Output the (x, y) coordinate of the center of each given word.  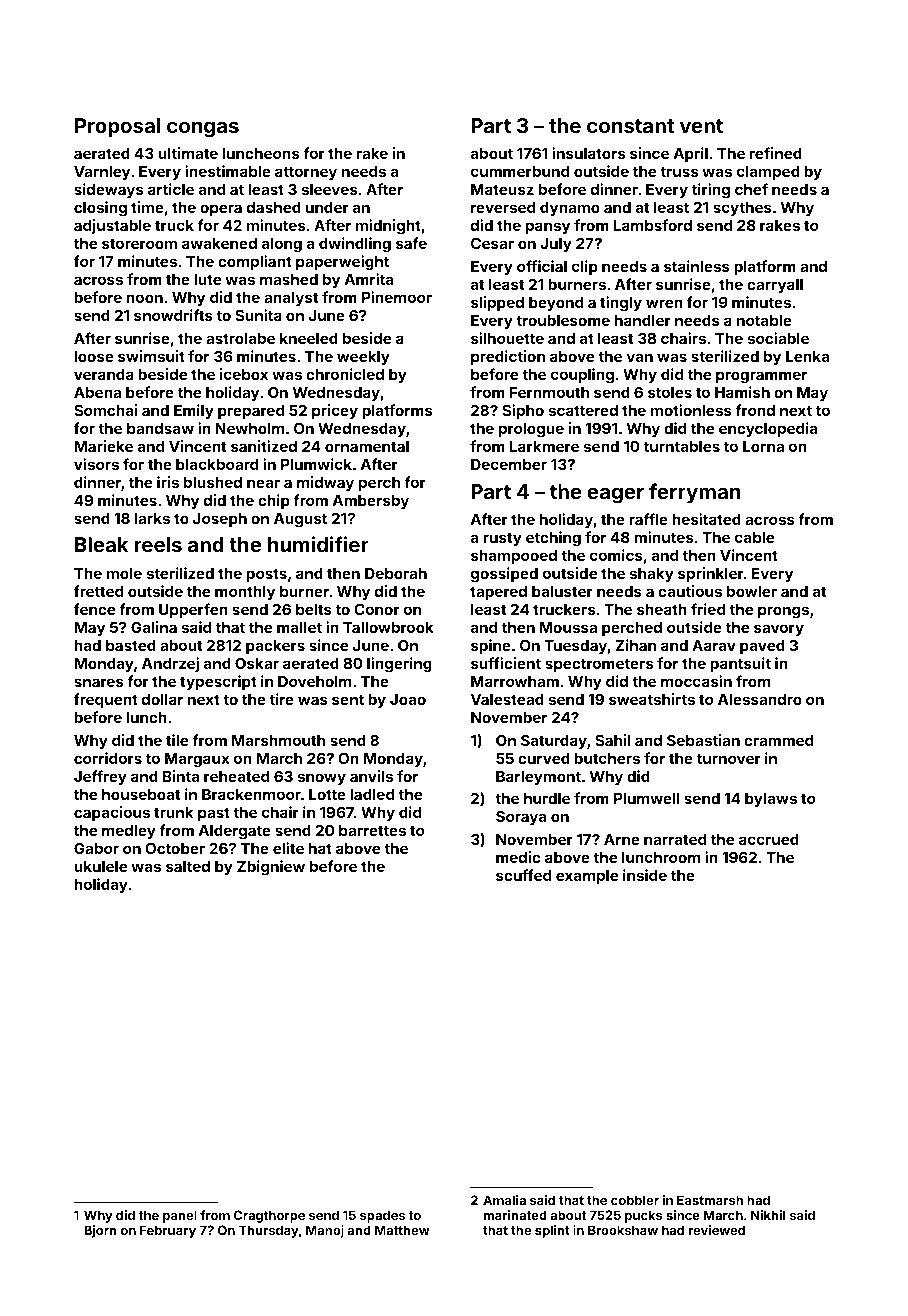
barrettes (372, 830)
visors (96, 464)
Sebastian (703, 740)
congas (203, 129)
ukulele (100, 866)
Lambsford (652, 225)
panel (180, 1216)
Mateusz (502, 189)
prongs (783, 612)
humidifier (318, 544)
